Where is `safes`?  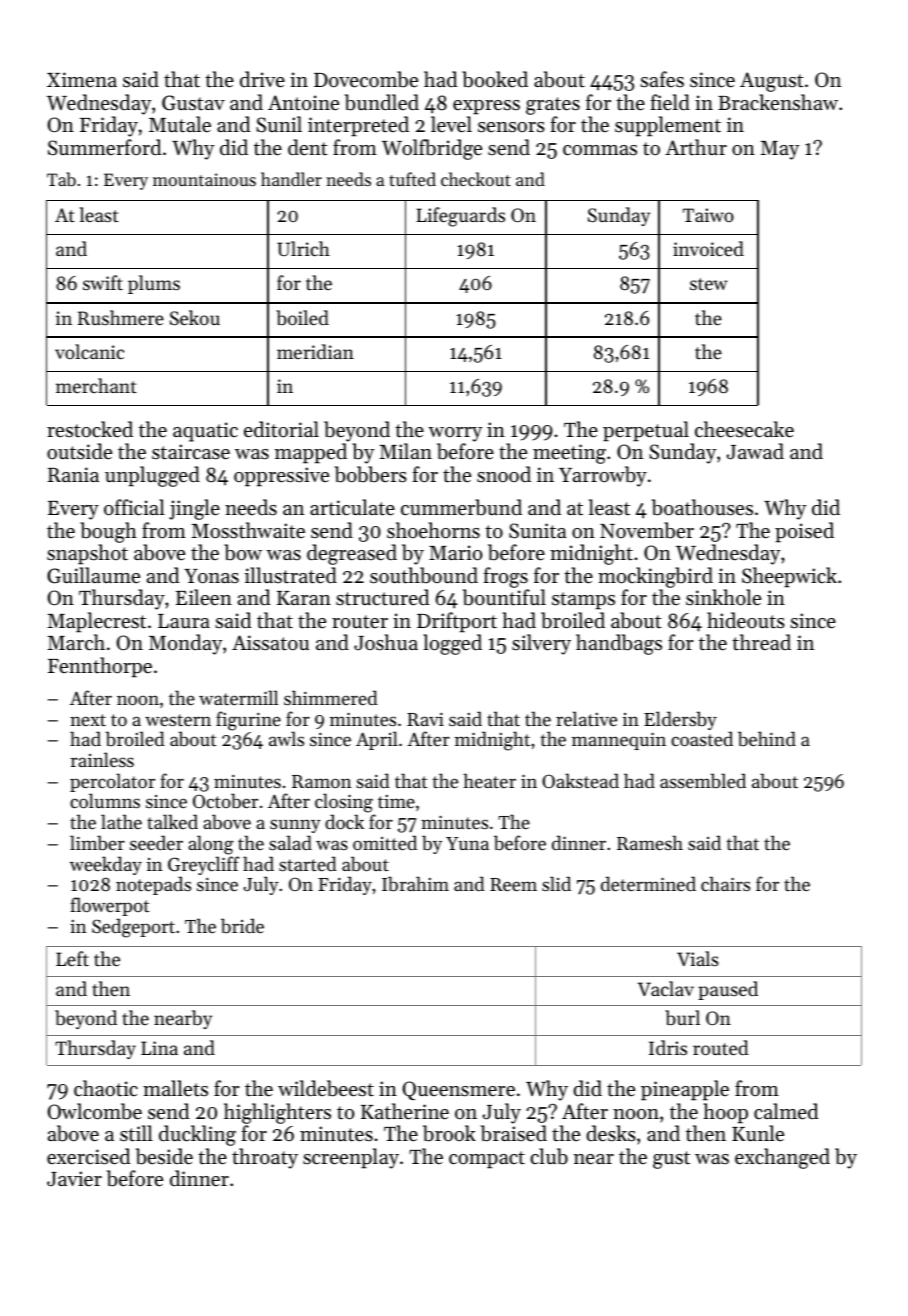
safes is located at coordinates (662, 79).
